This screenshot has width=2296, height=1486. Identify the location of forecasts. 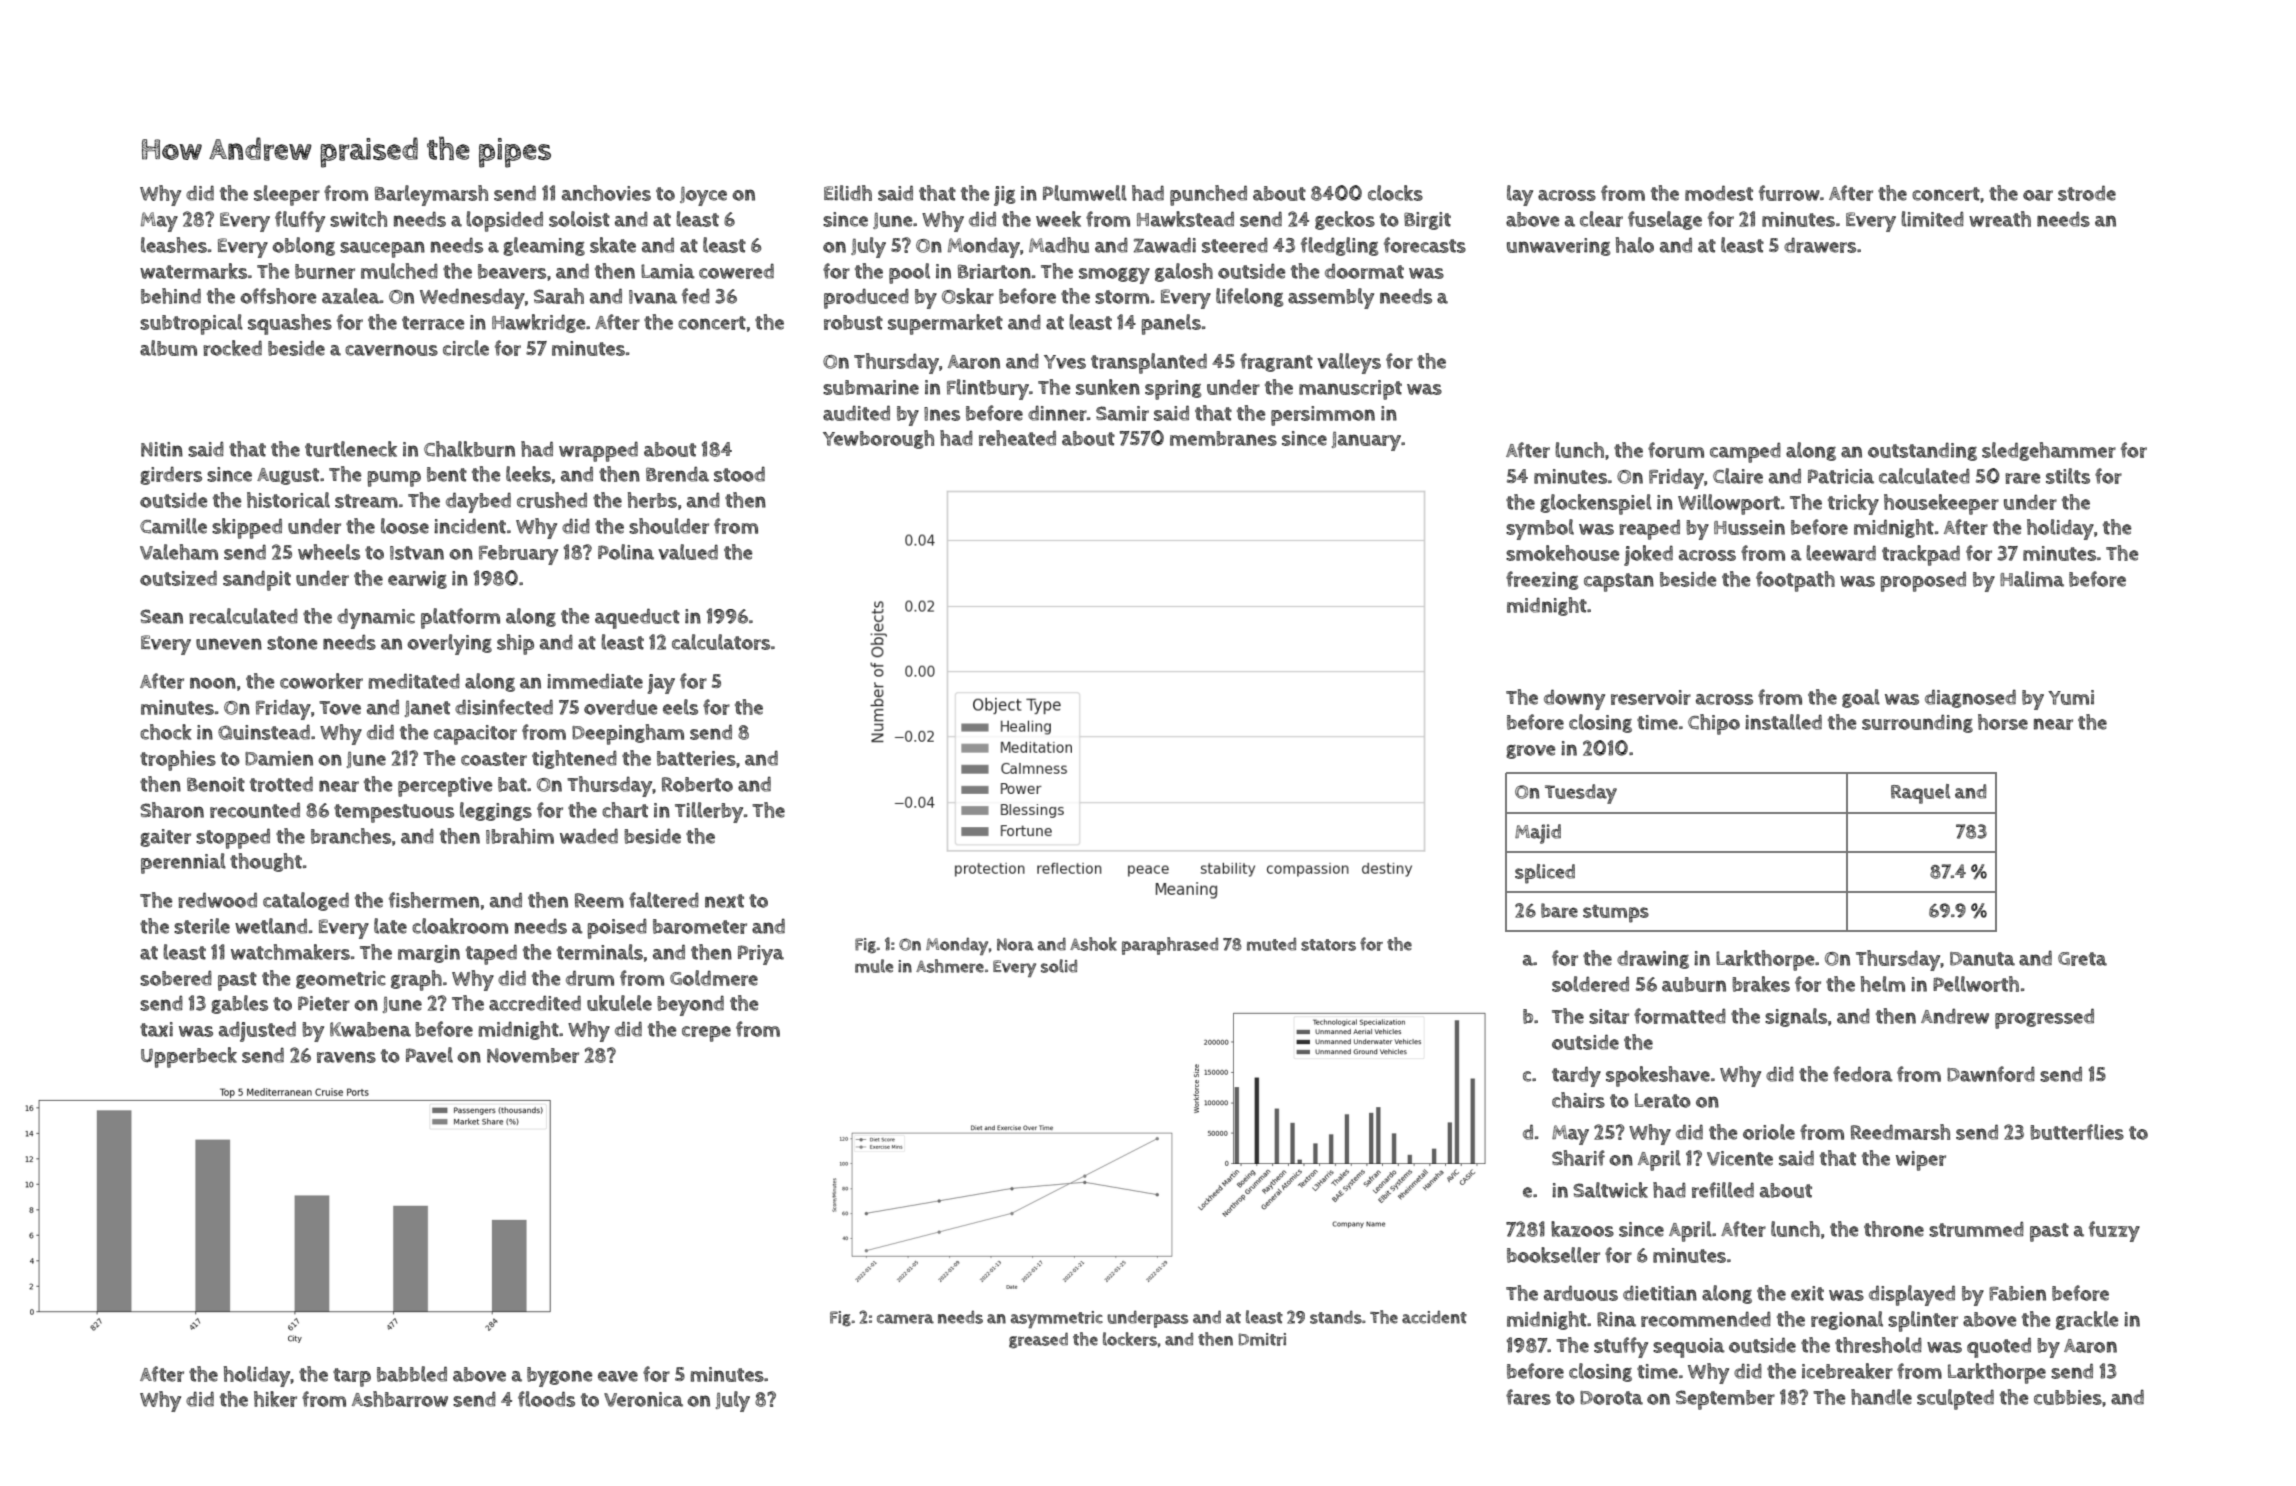
(1425, 245).
